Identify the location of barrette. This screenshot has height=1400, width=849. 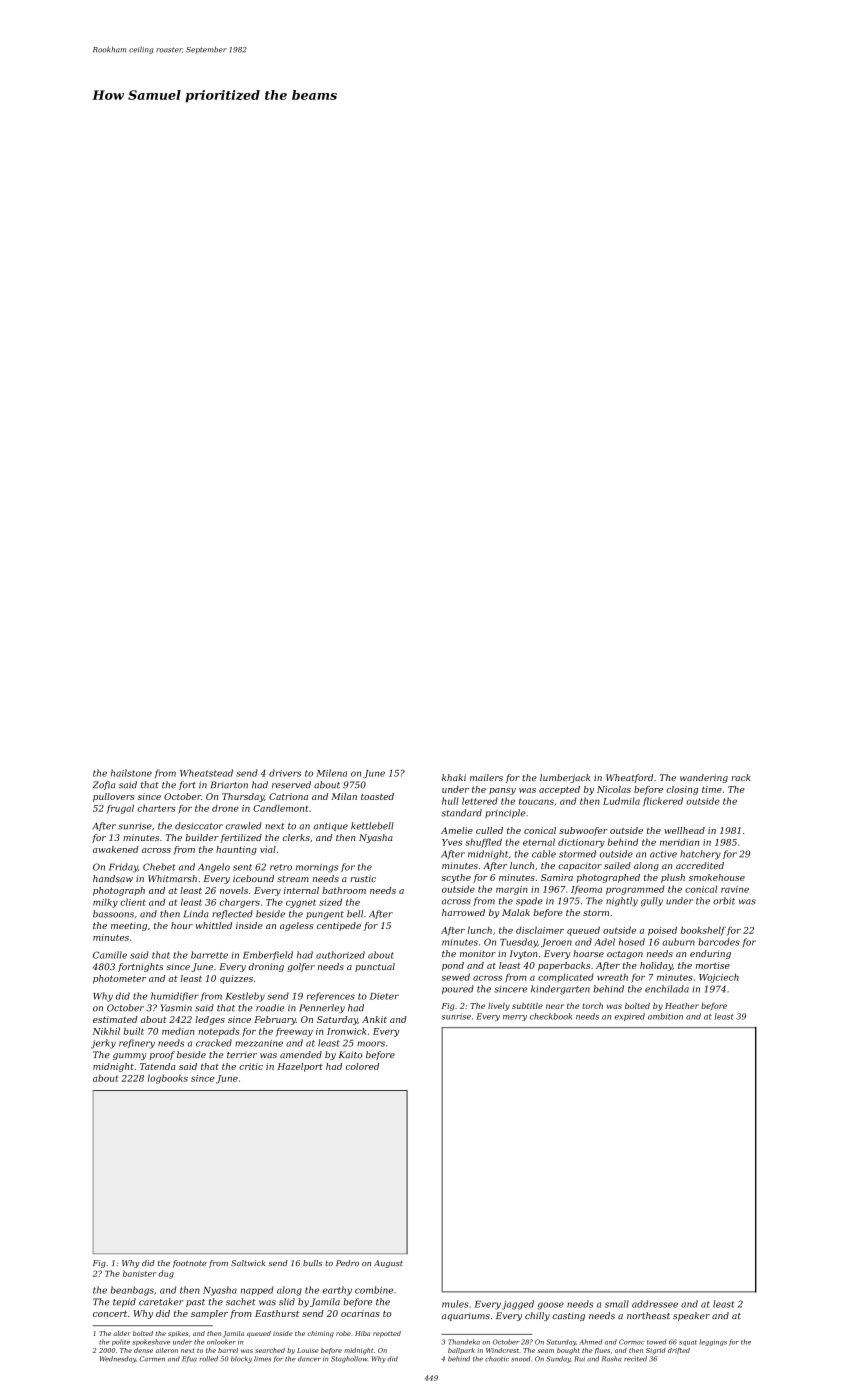
(209, 955).
